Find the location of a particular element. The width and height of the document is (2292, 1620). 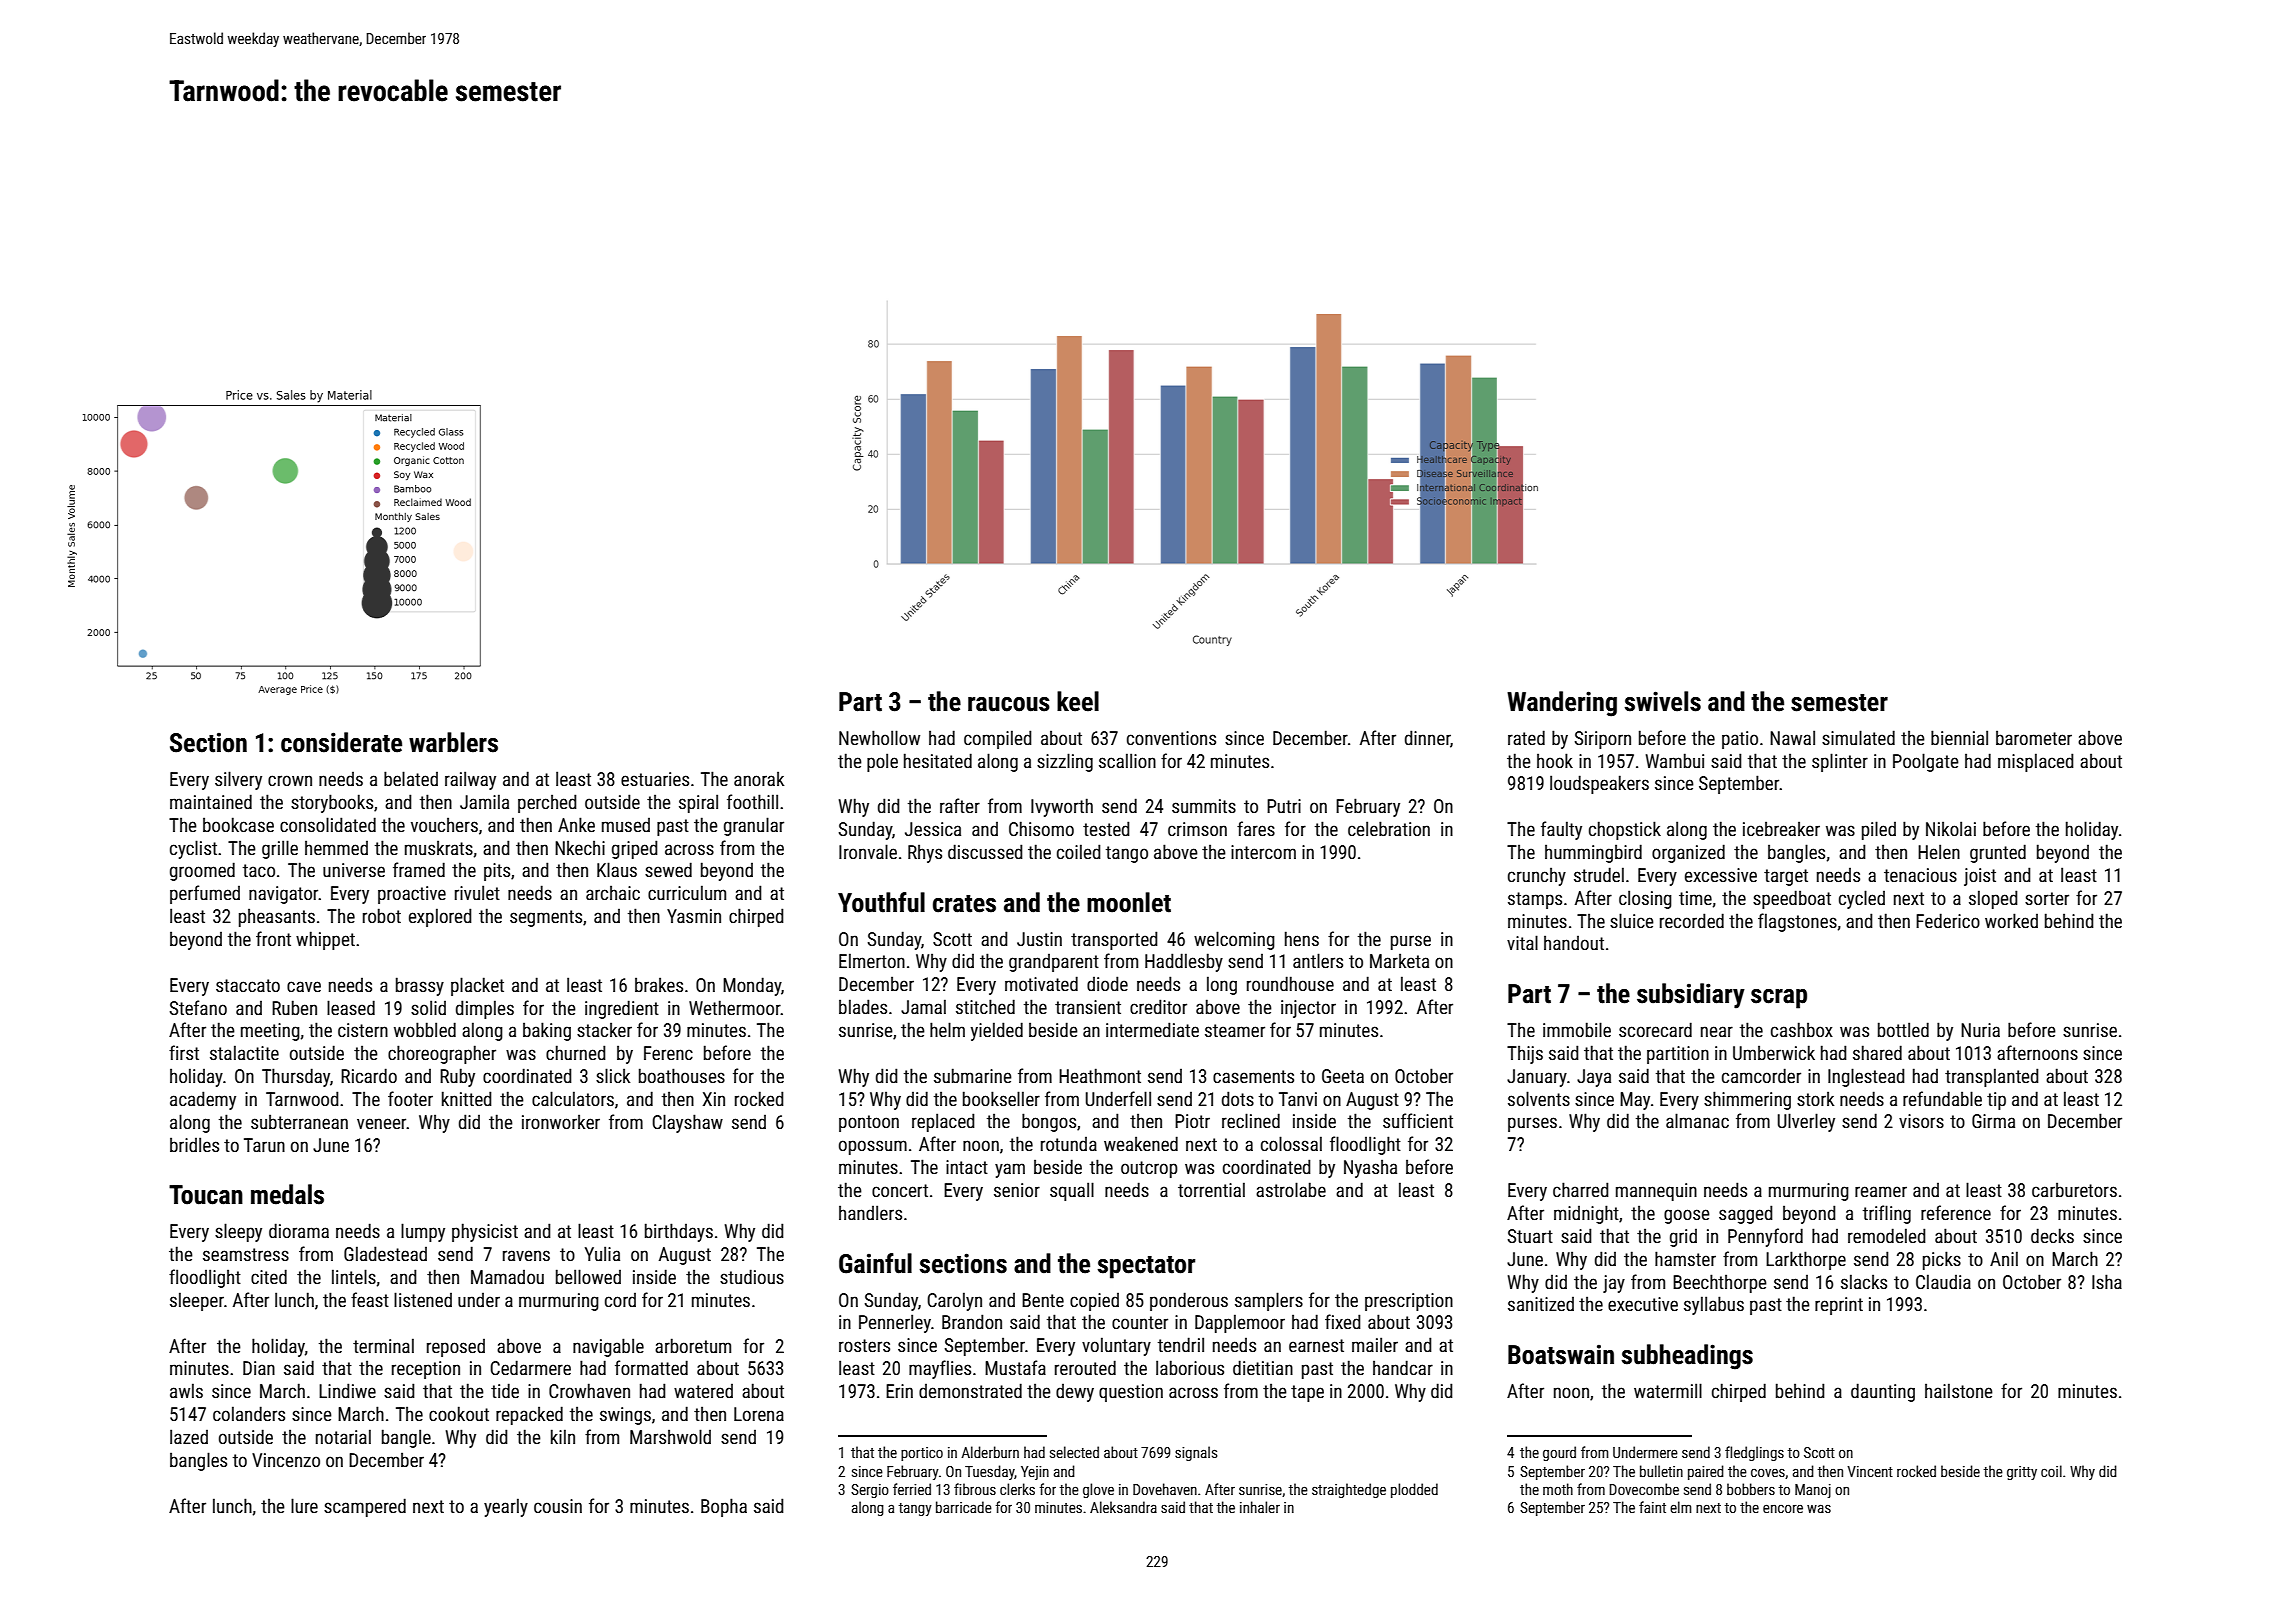

encore is located at coordinates (1783, 1508).
